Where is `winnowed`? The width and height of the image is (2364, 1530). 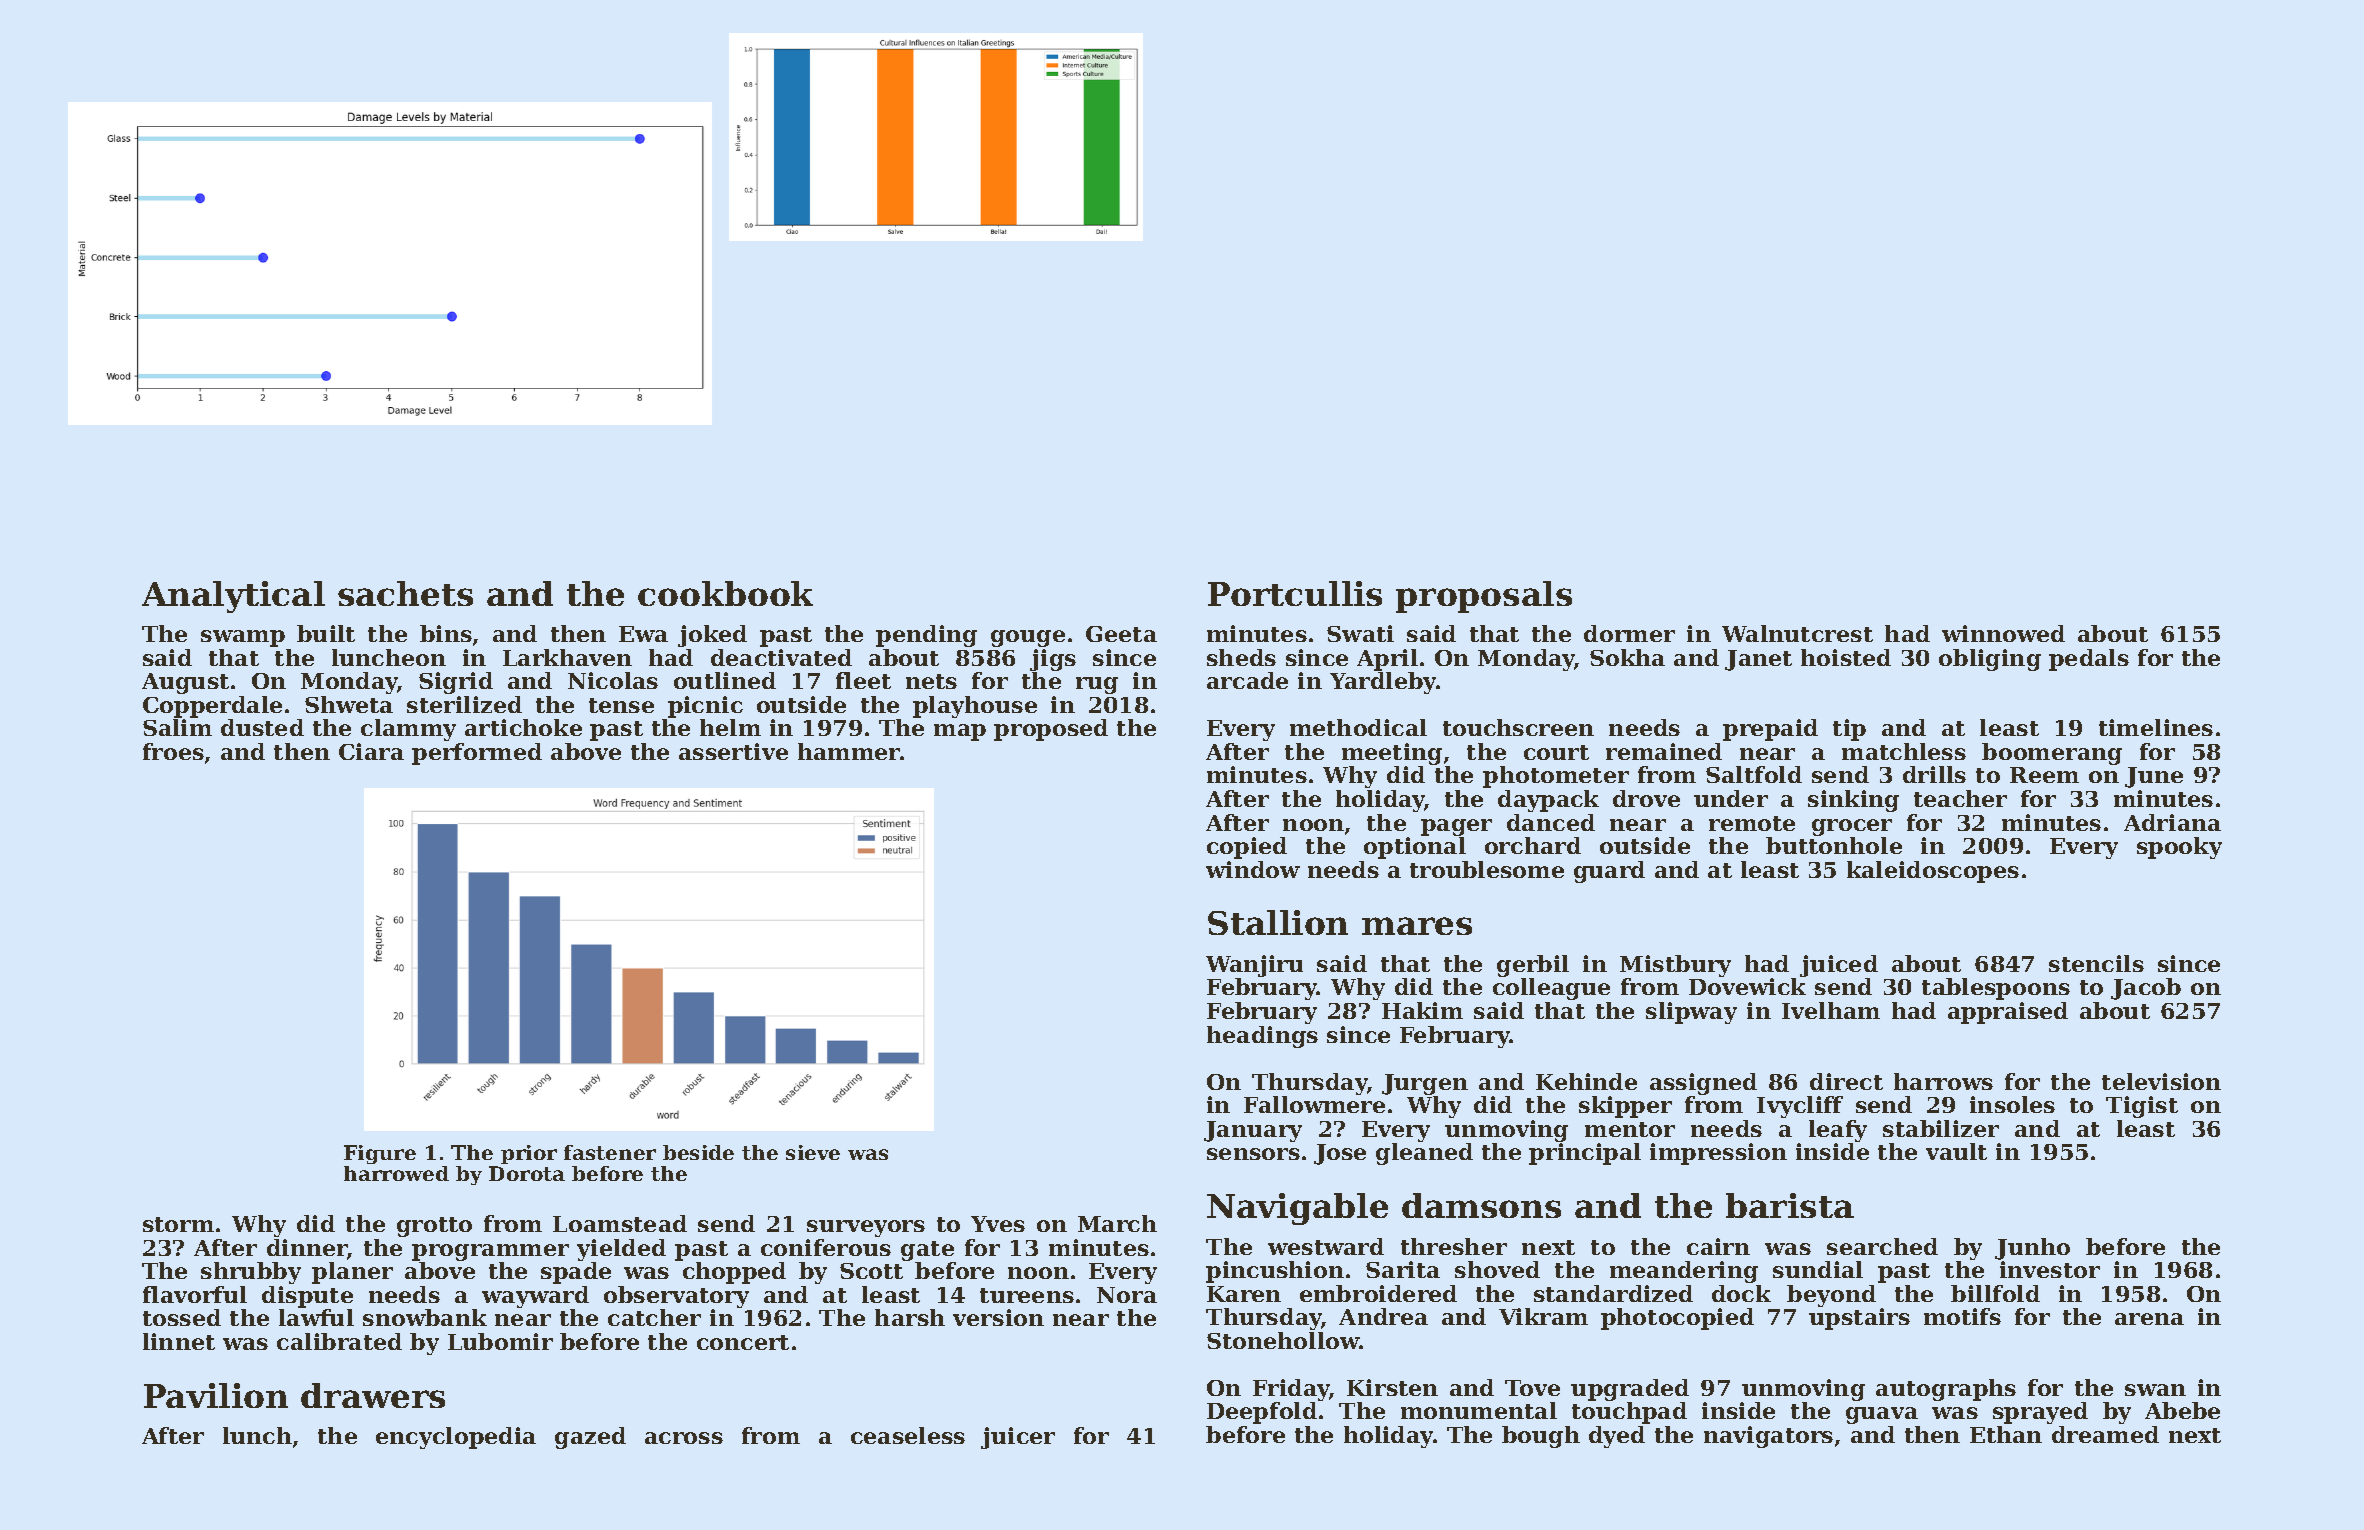
winnowed is located at coordinates (2003, 633).
